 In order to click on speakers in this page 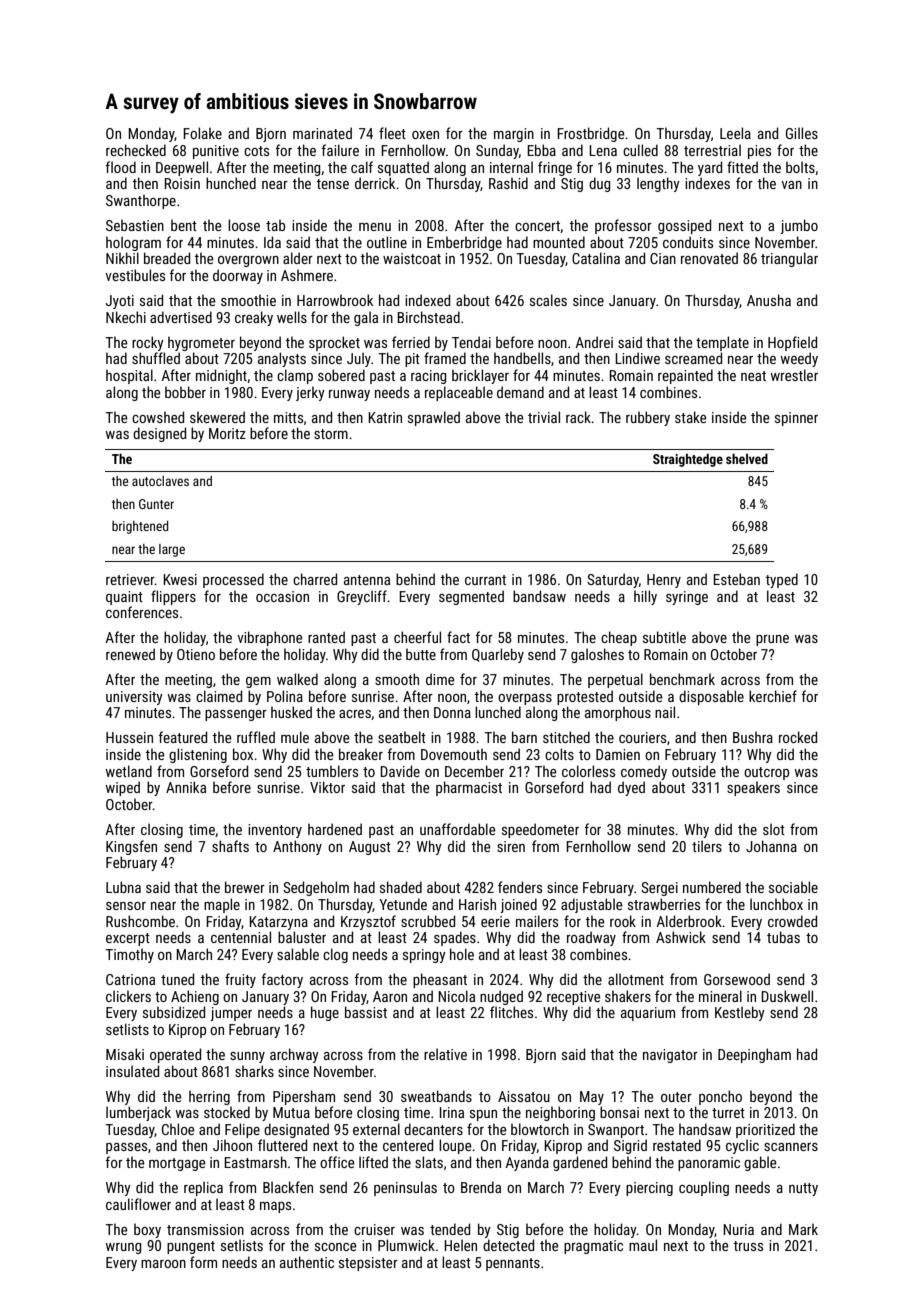, I will do `click(753, 788)`.
